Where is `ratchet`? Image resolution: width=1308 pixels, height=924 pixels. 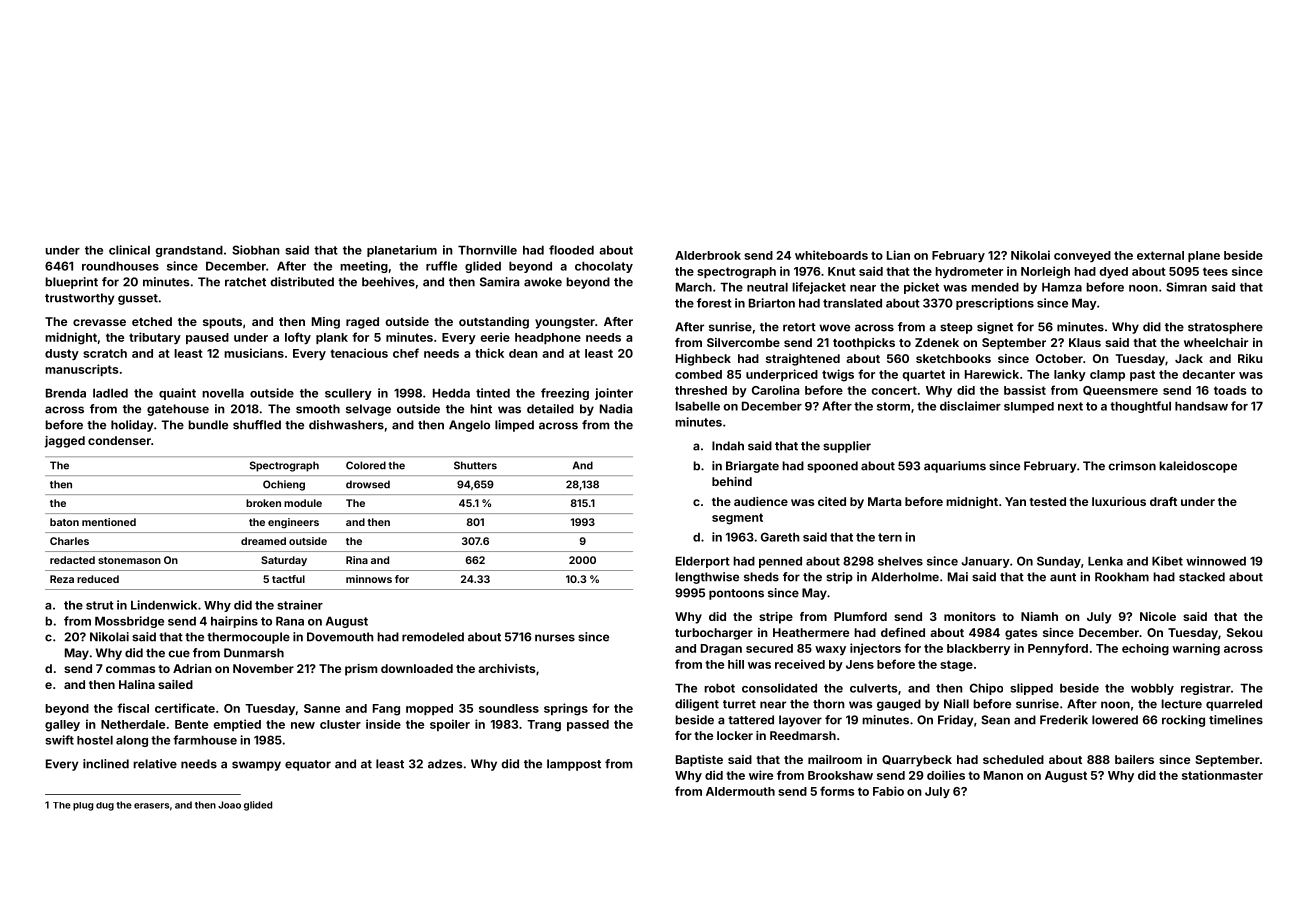 ratchet is located at coordinates (245, 282).
